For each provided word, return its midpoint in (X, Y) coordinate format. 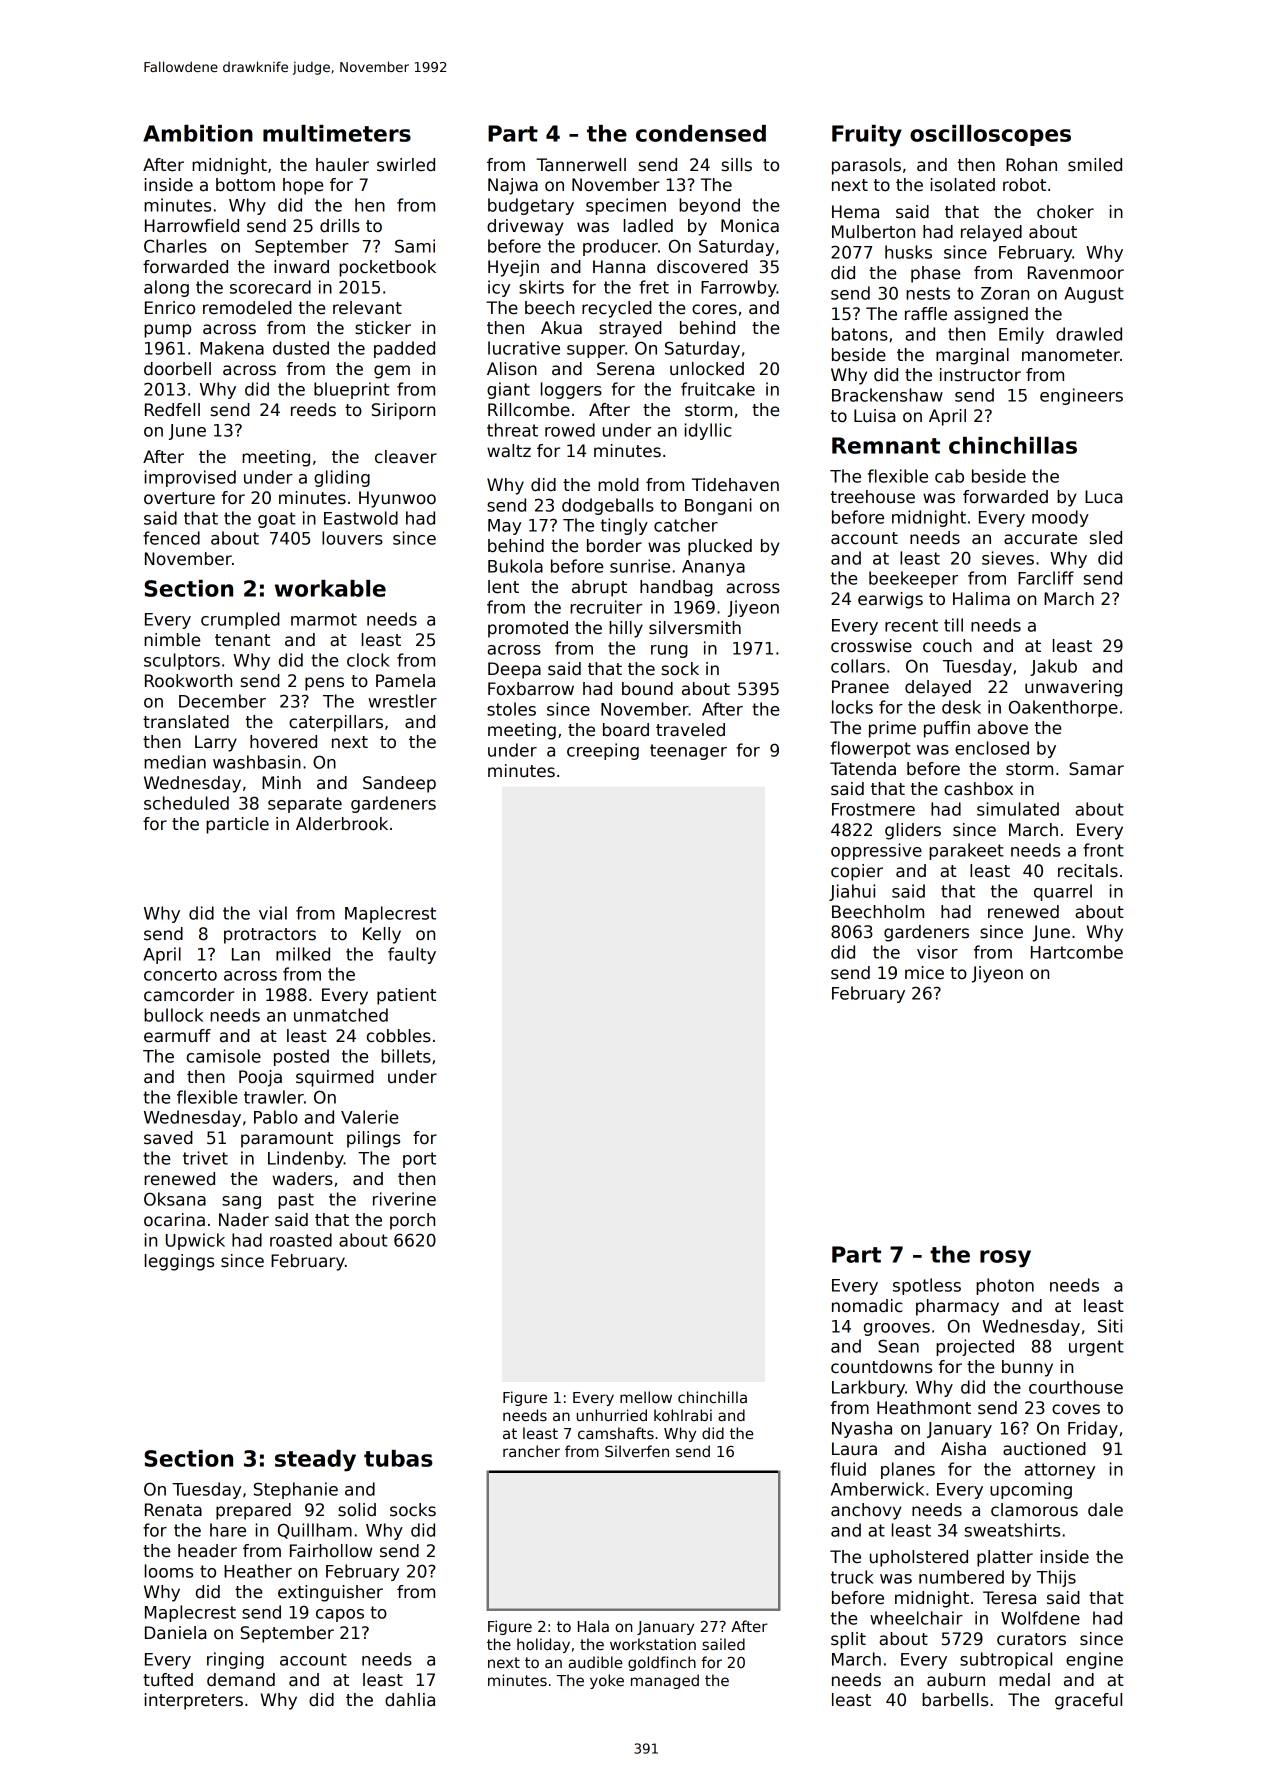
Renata (173, 1510)
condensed (701, 133)
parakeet (966, 851)
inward (301, 267)
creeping (603, 751)
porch (412, 1221)
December (222, 701)
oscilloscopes (990, 135)
